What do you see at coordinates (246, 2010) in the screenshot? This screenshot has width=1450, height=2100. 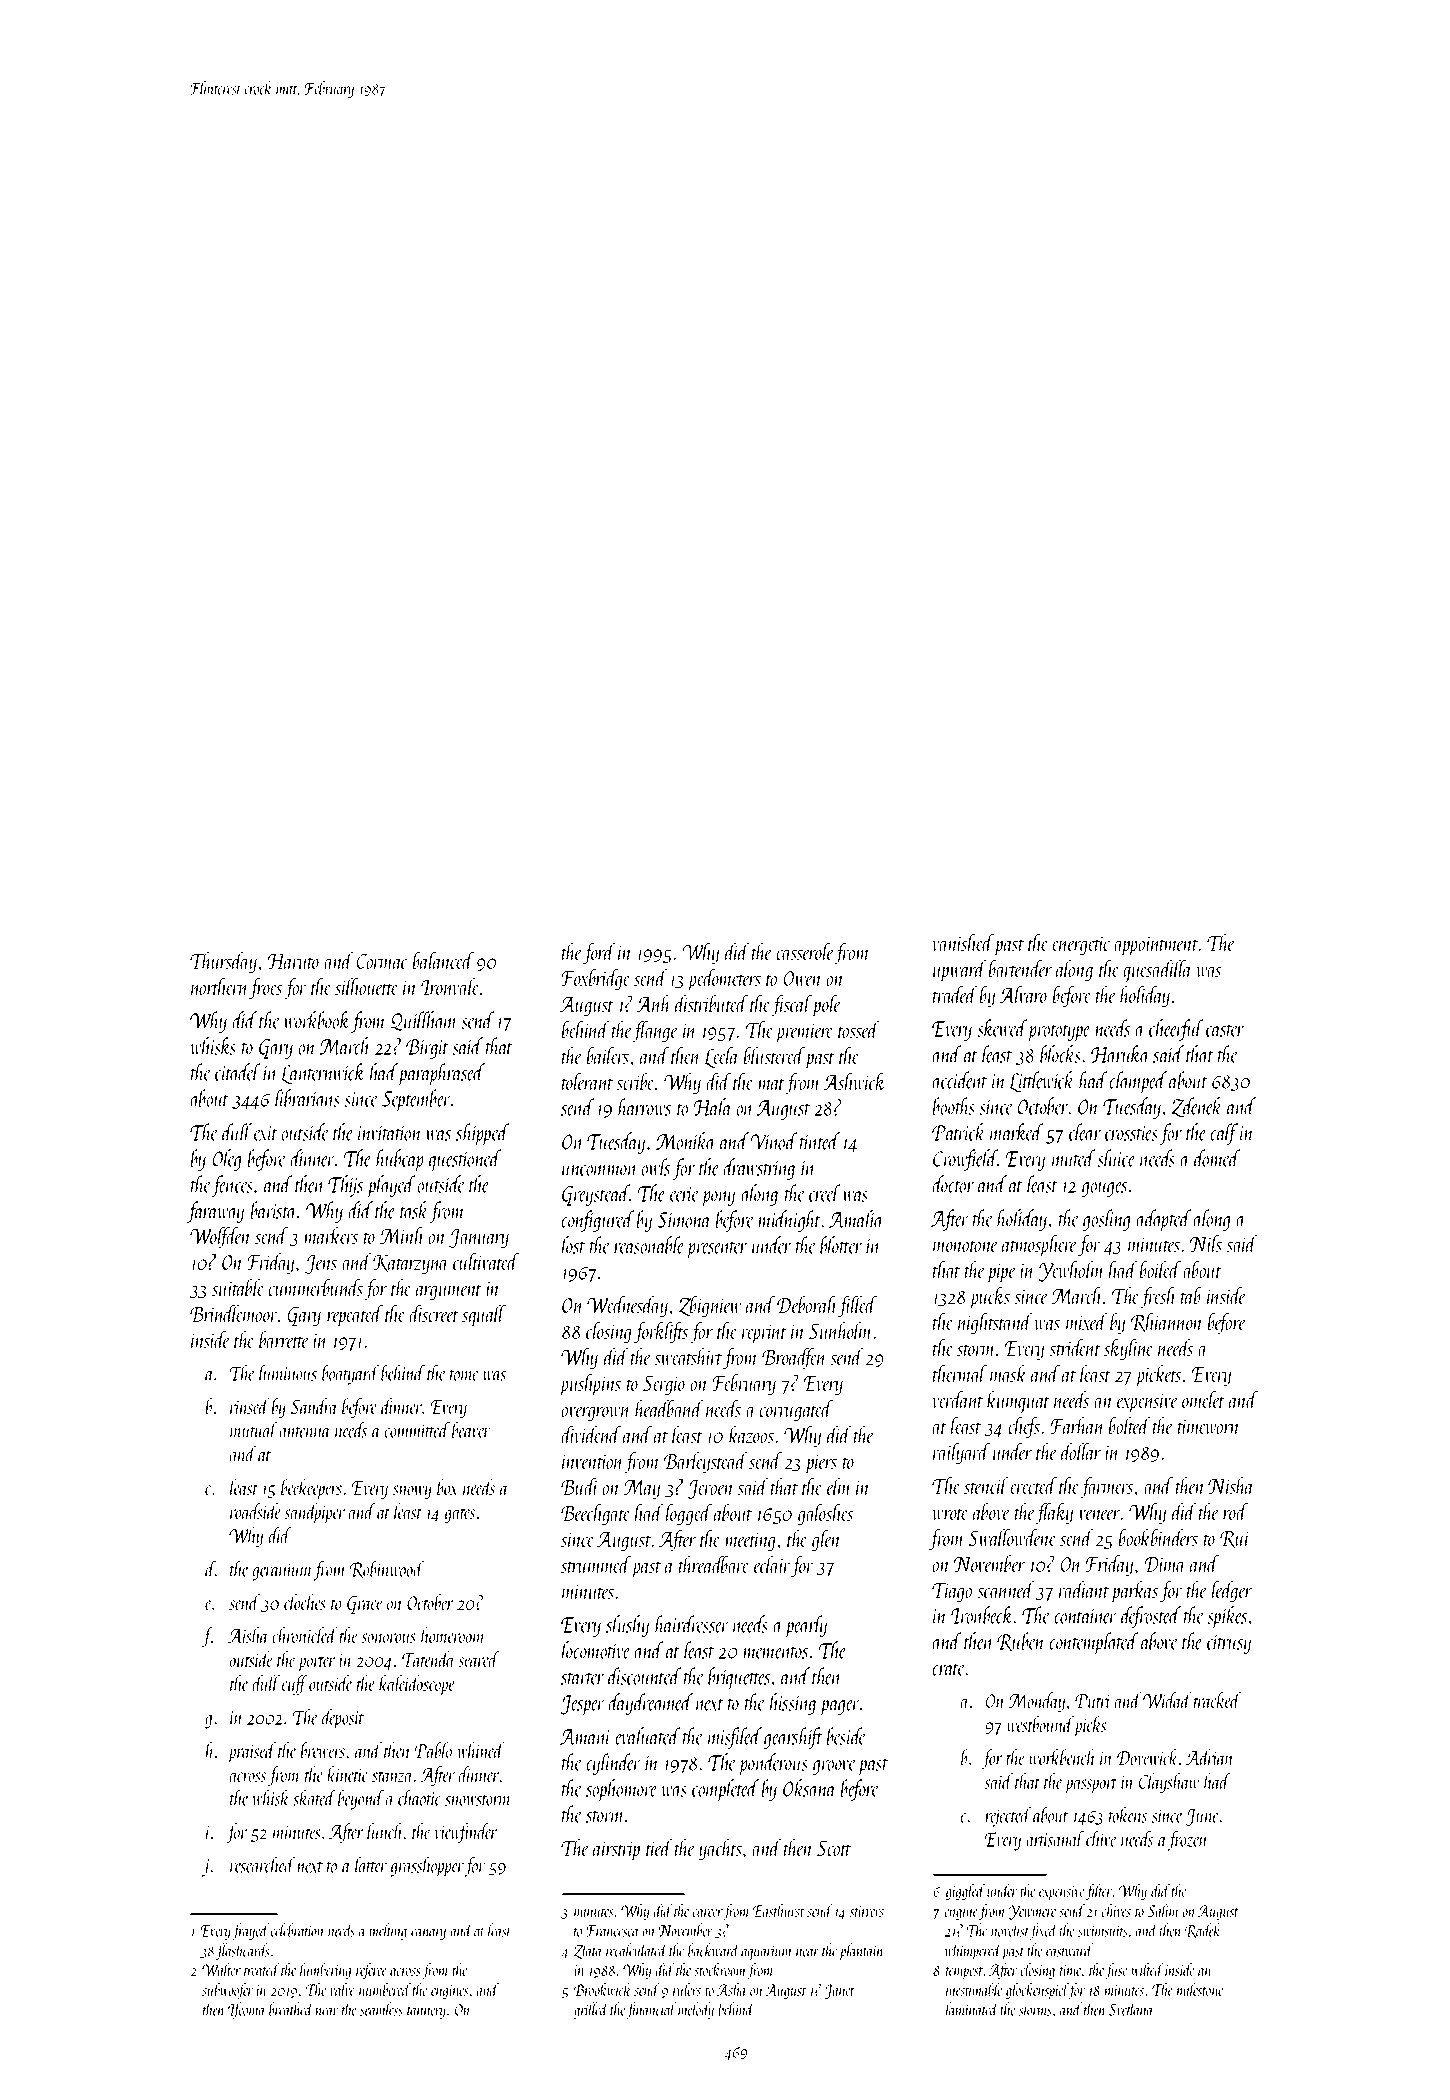 I see `Ifeoma` at bounding box center [246, 2010].
